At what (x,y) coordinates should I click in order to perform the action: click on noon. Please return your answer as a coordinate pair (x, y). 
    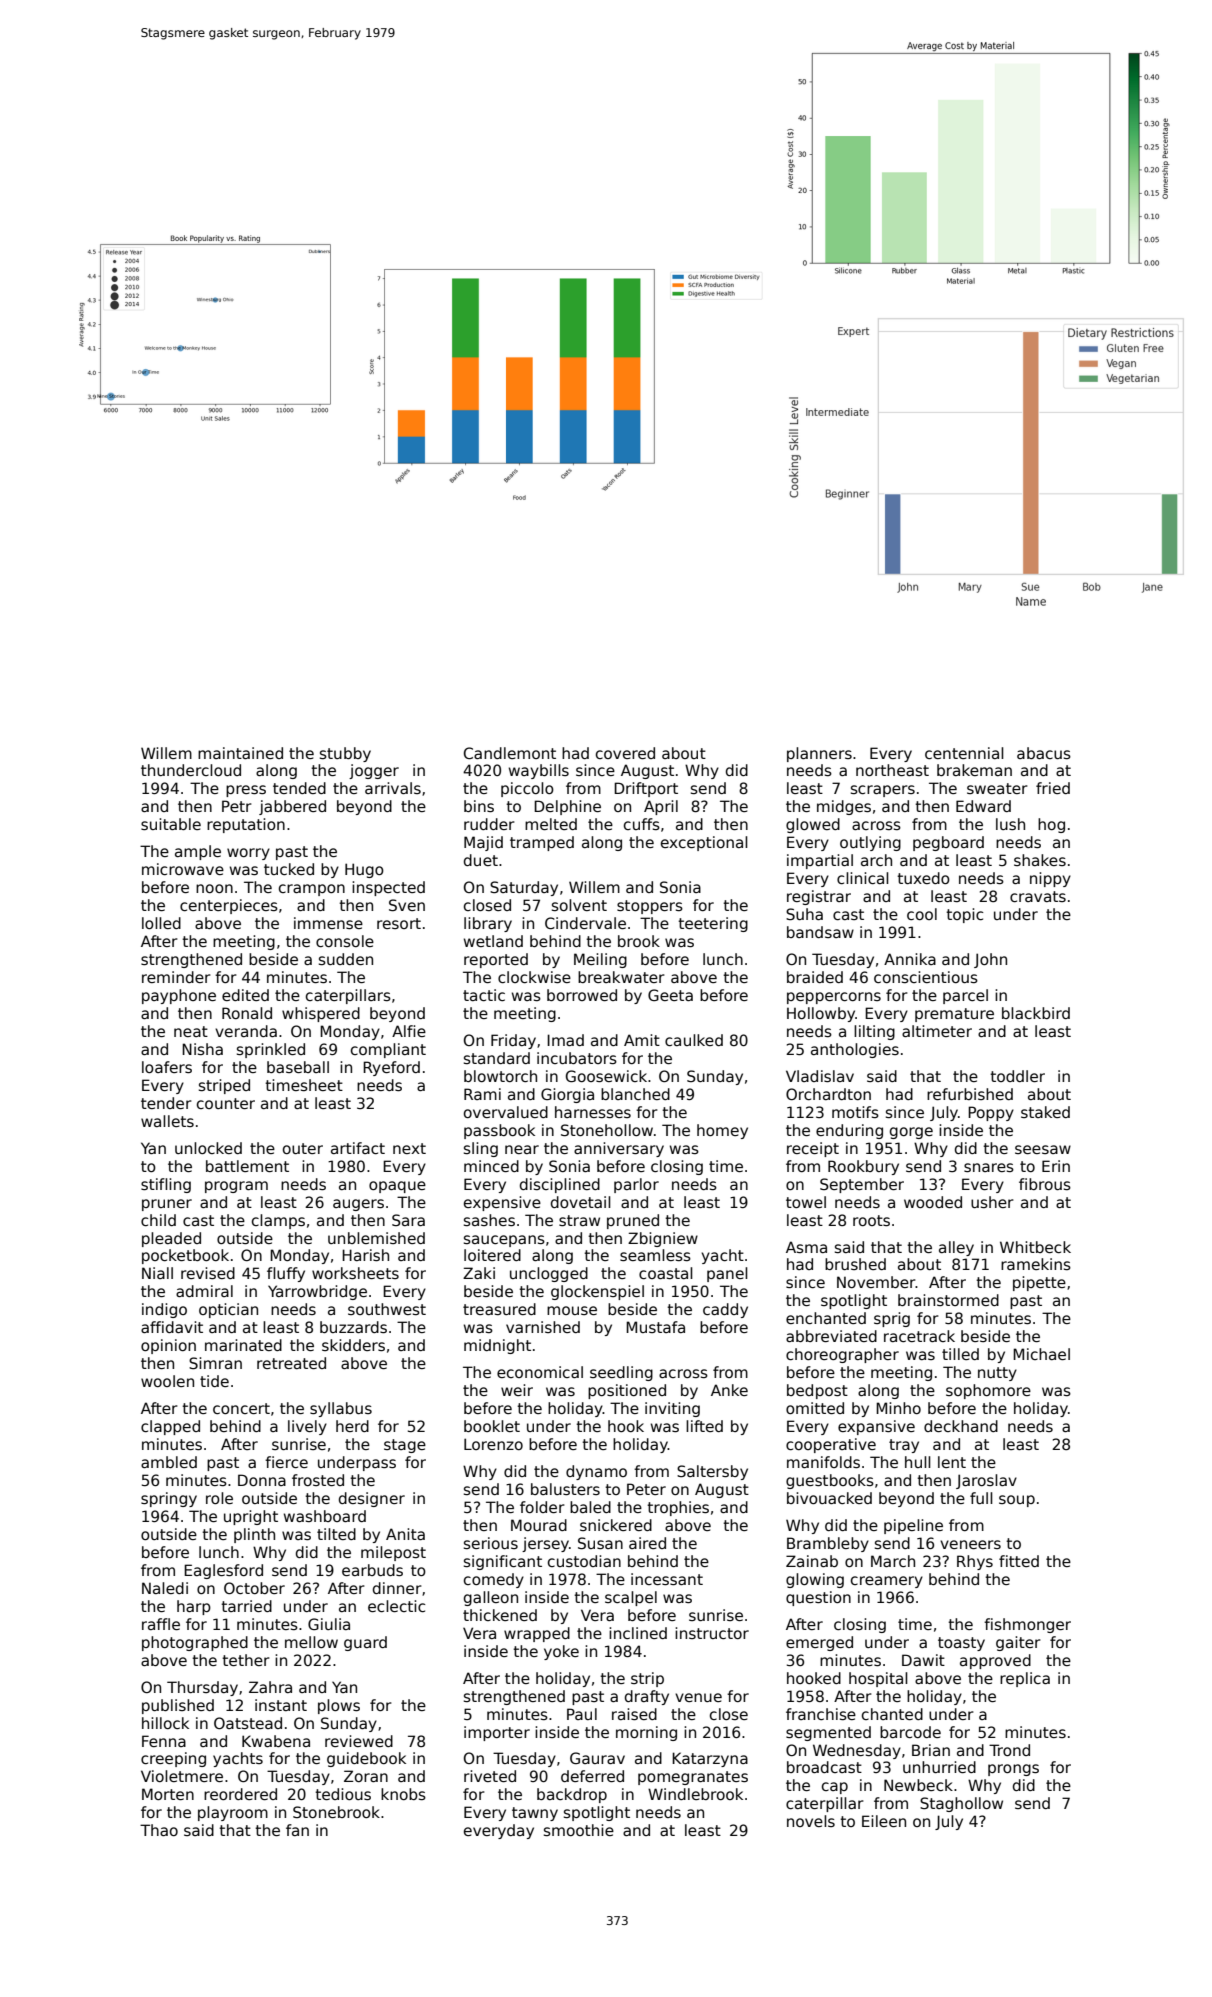
    Looking at the image, I should click on (214, 888).
